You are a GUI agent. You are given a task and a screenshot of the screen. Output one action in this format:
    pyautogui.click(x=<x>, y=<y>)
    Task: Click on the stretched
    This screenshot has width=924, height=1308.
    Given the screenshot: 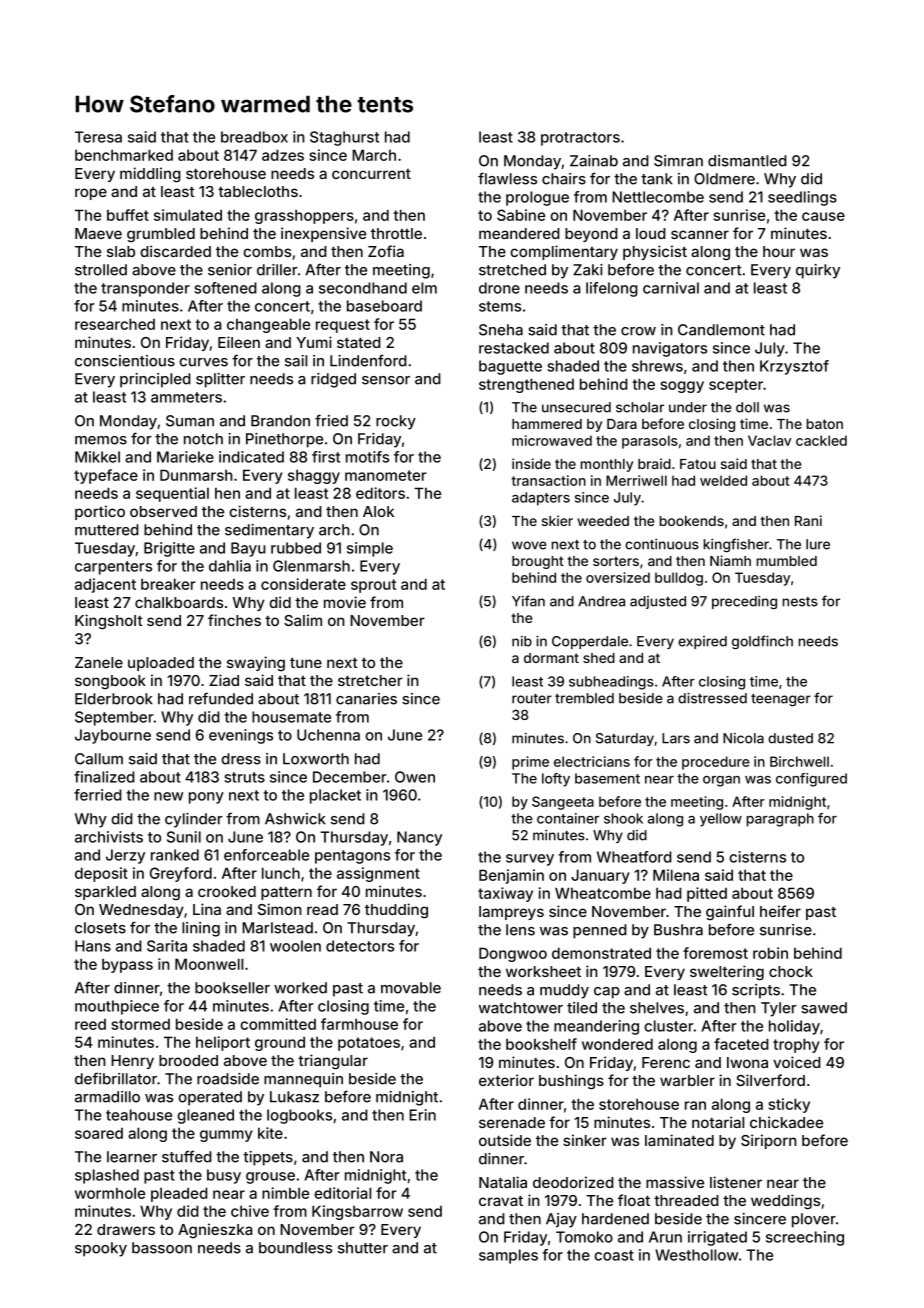 What is the action you would take?
    pyautogui.click(x=512, y=270)
